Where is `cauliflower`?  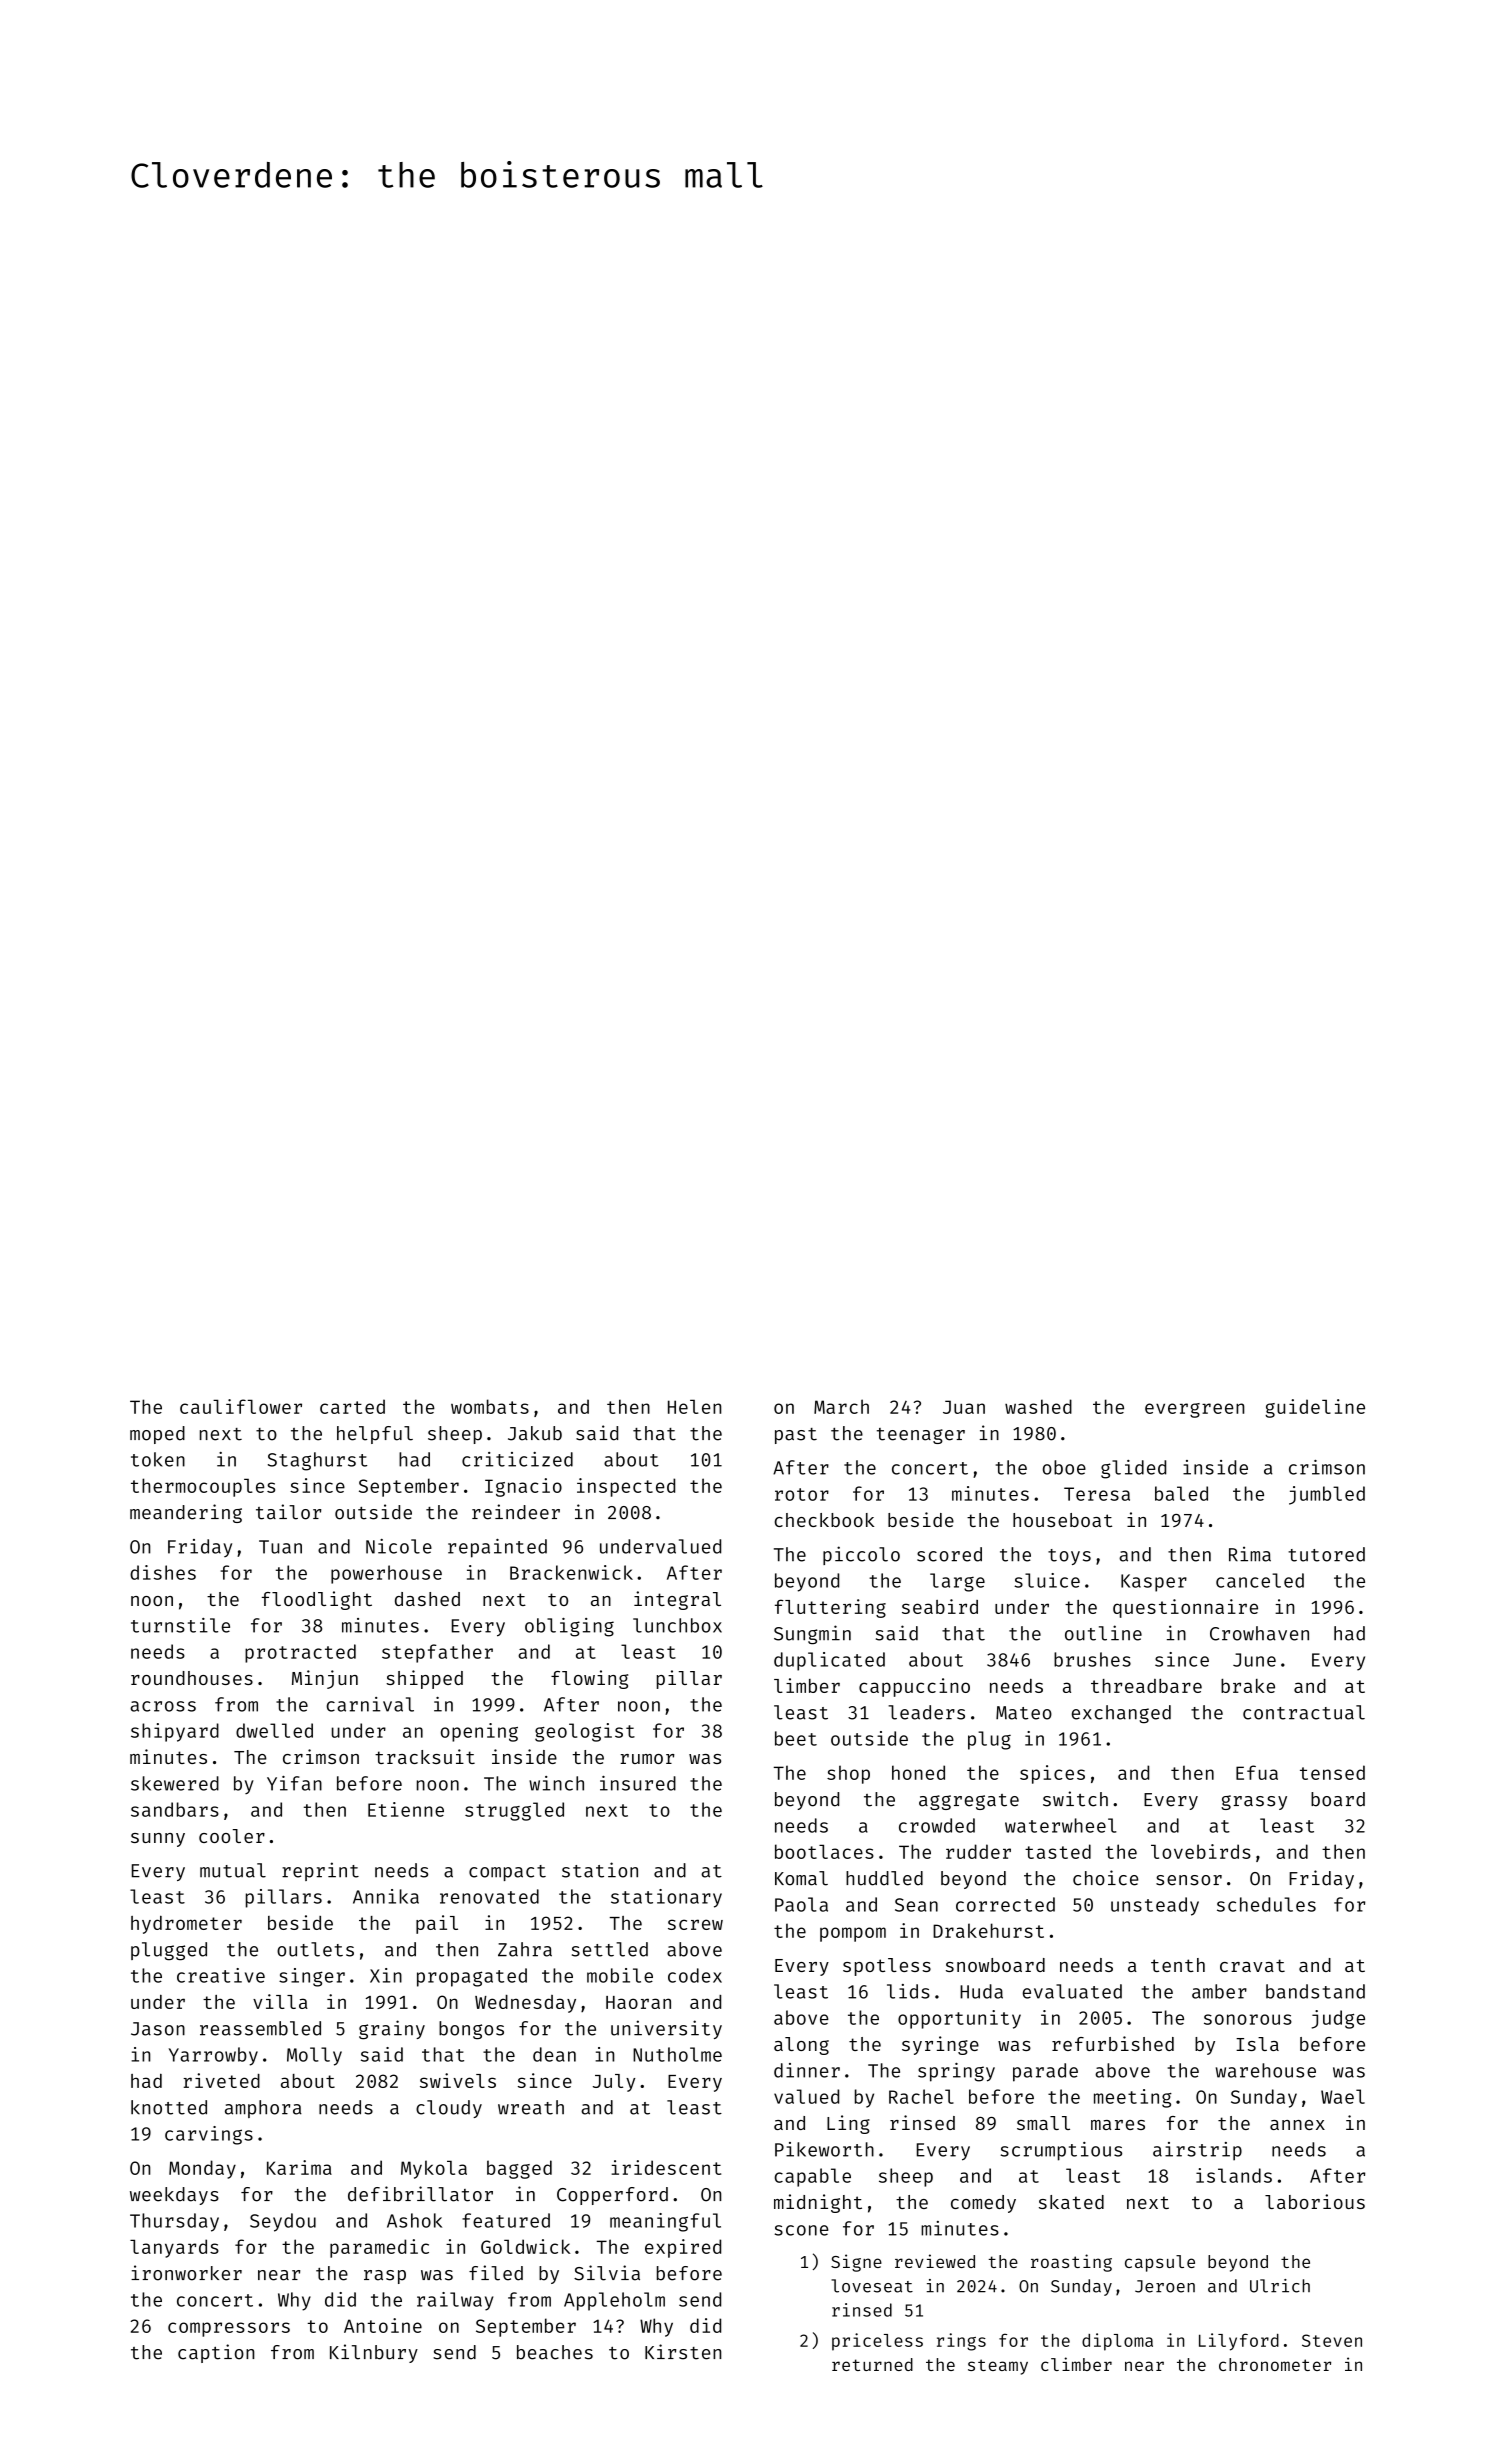 cauliflower is located at coordinates (241, 1406).
